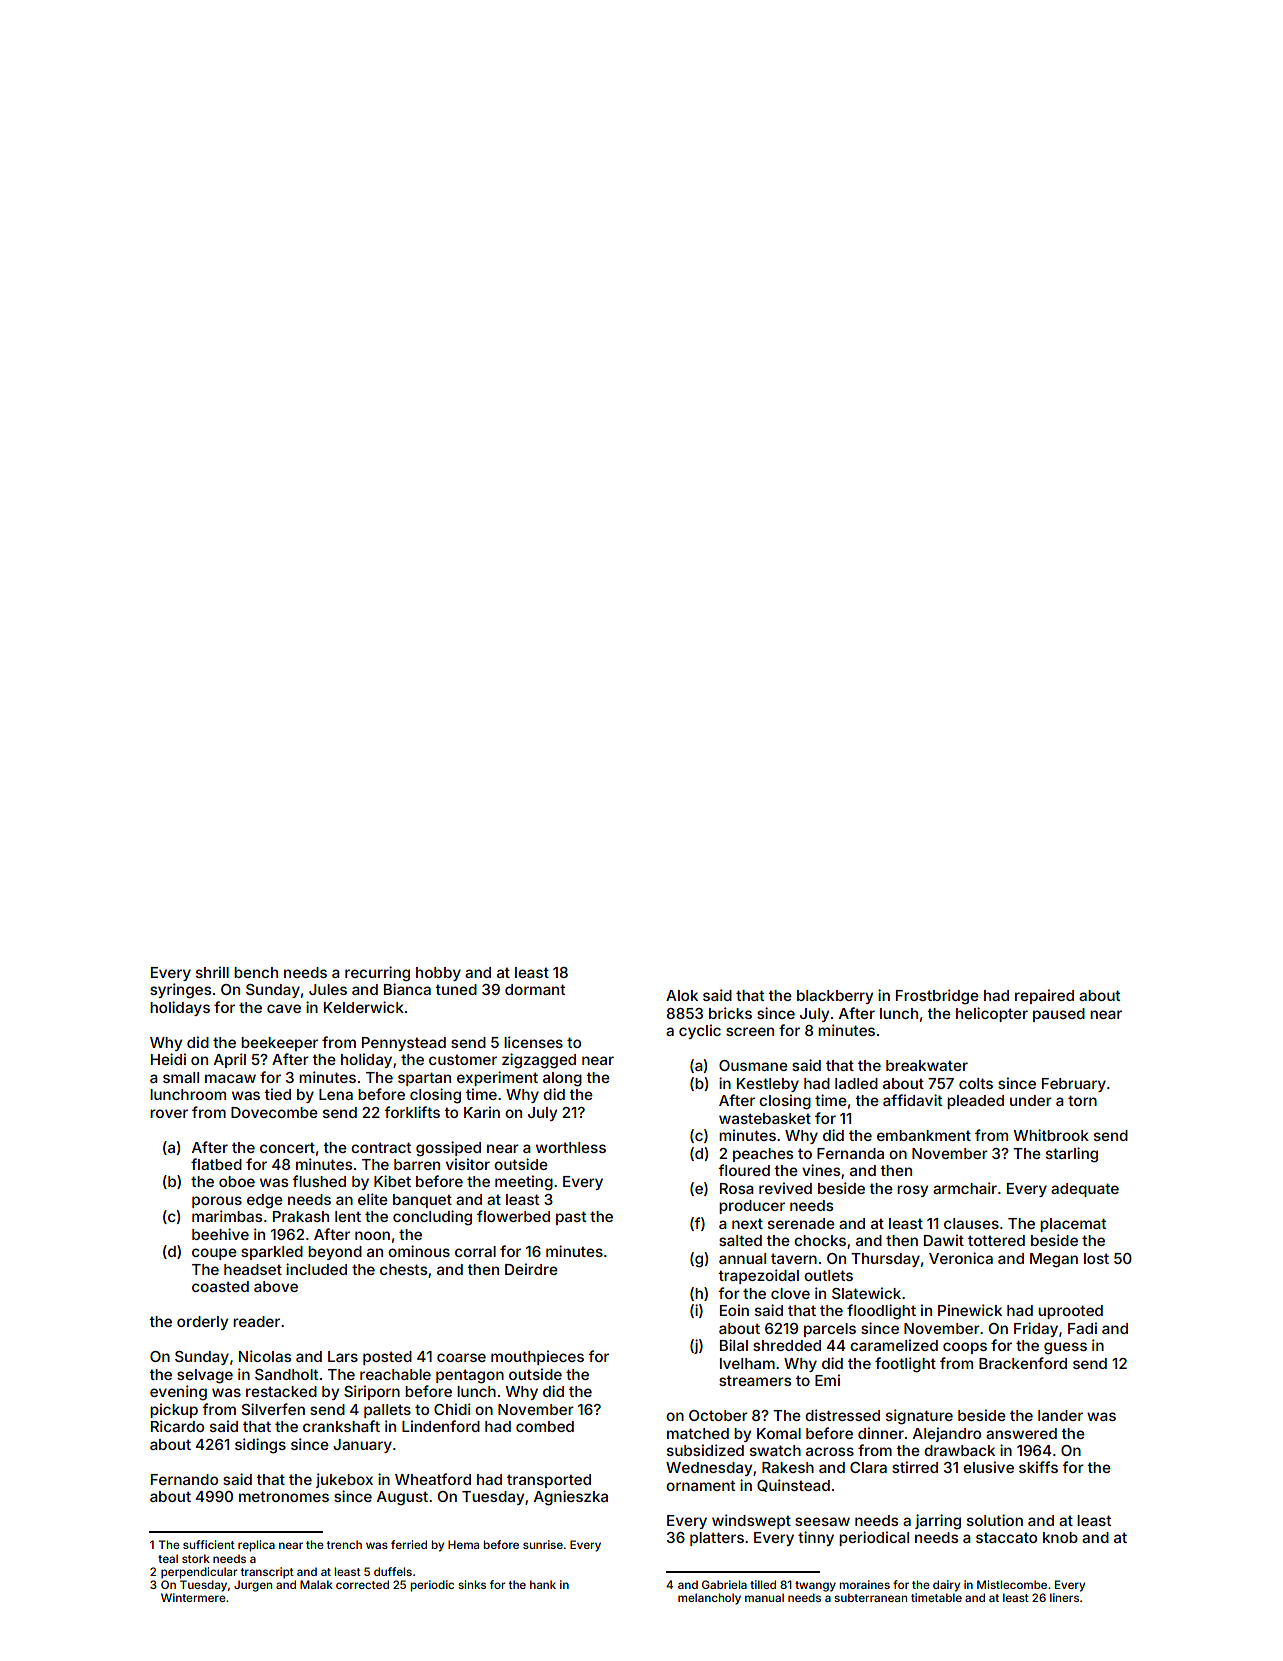 The width and height of the screenshot is (1283, 1661). I want to click on Nicolas, so click(265, 1356).
